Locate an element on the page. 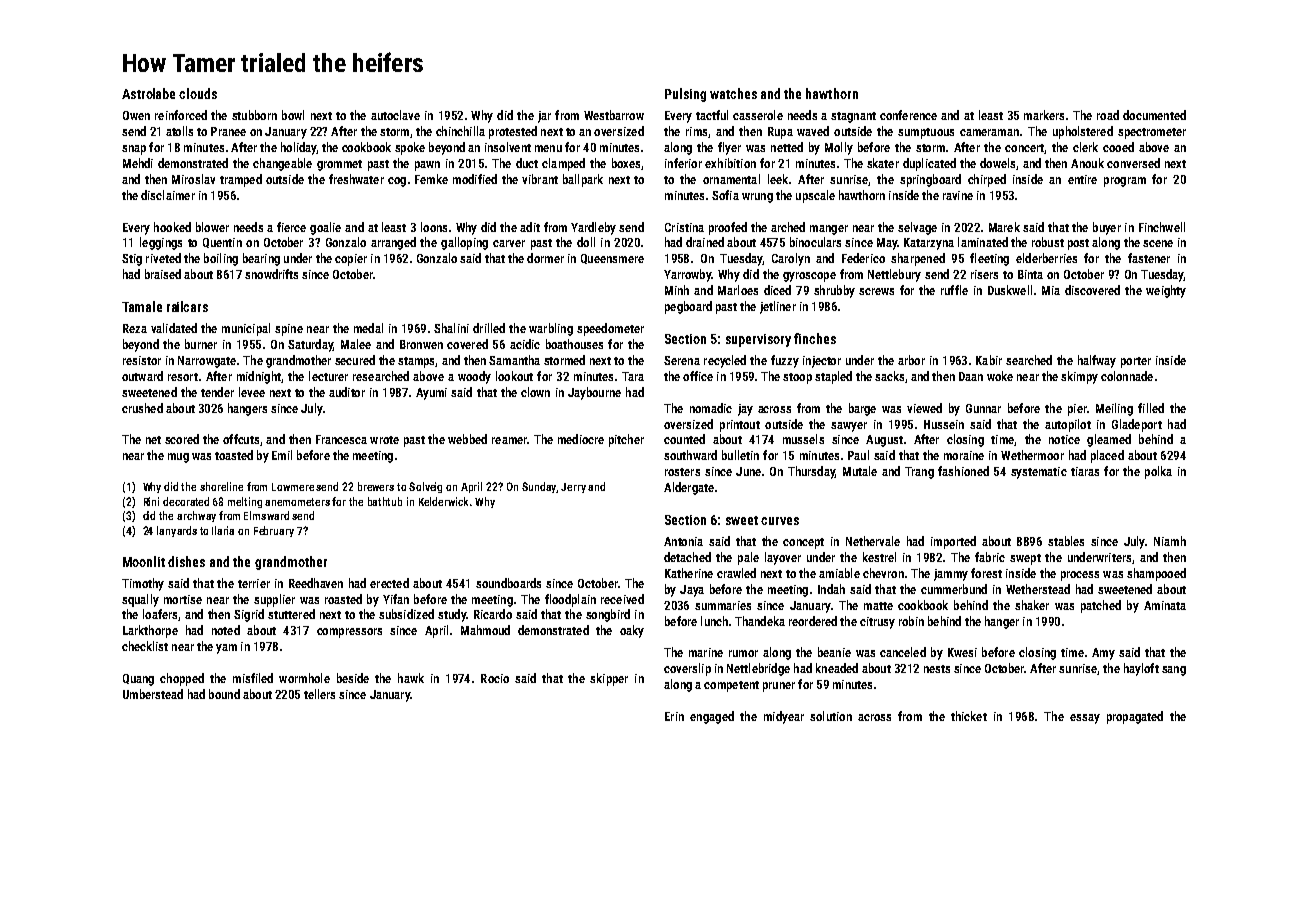 This document has height=924, width=1308. stables is located at coordinates (1066, 541).
